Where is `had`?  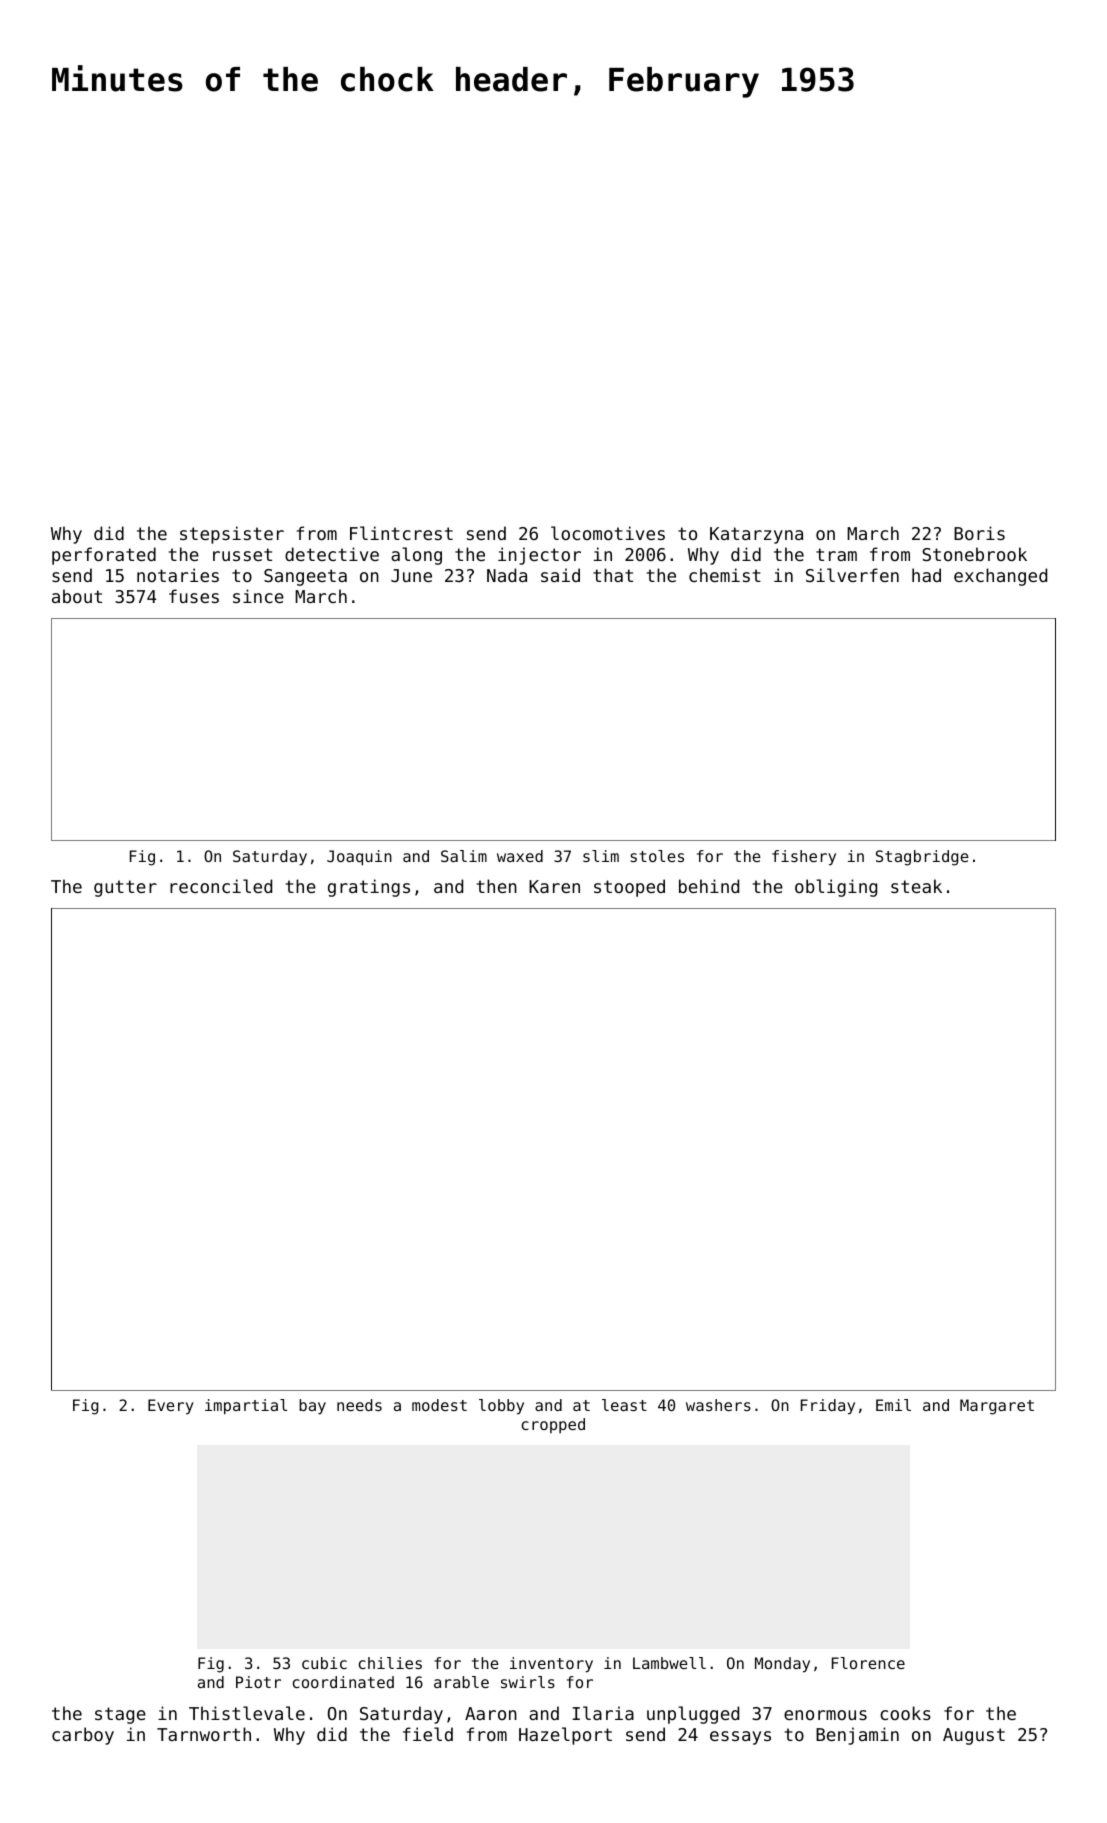
had is located at coordinates (926, 575).
